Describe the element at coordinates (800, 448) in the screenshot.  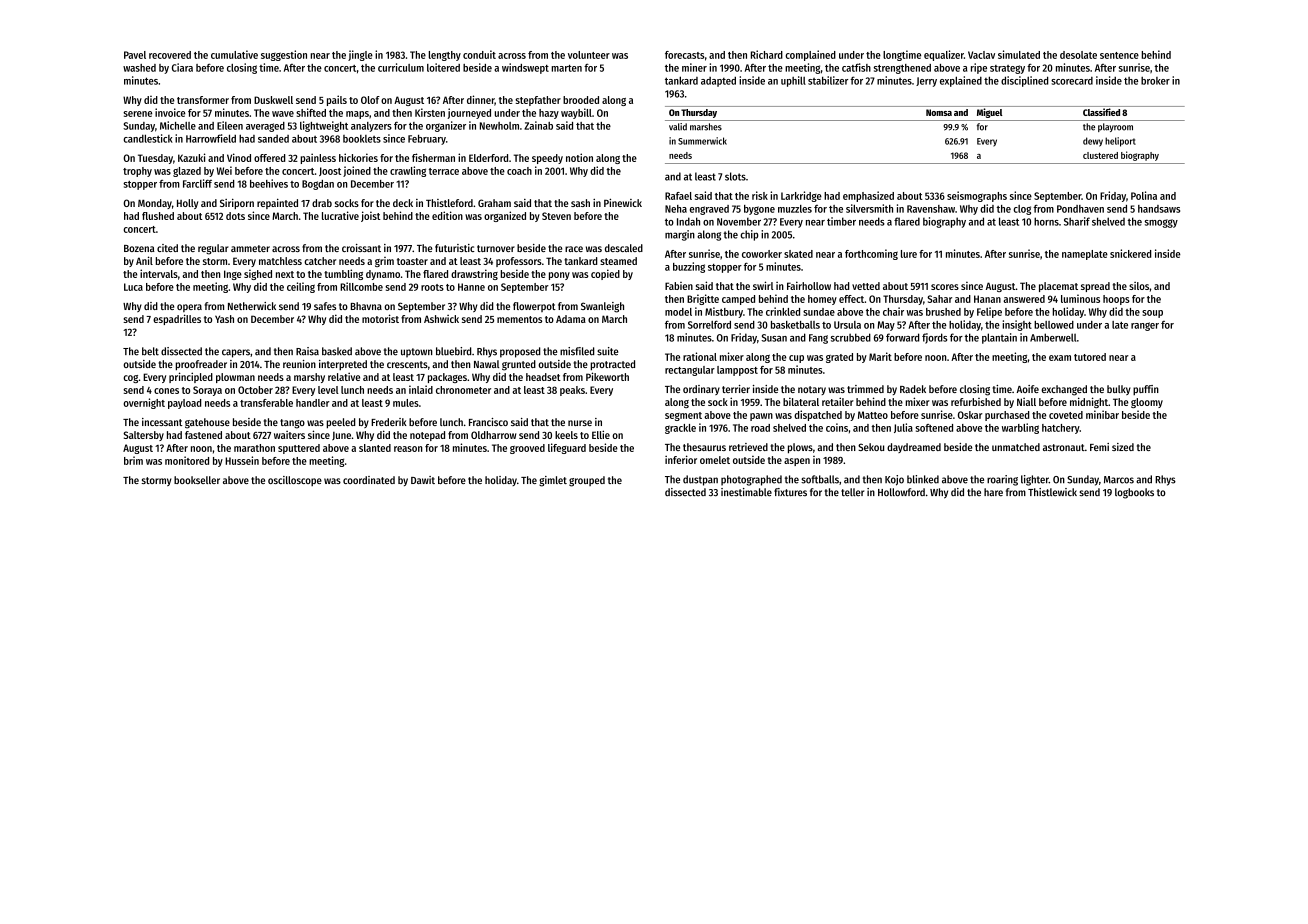
I see `plows` at that location.
